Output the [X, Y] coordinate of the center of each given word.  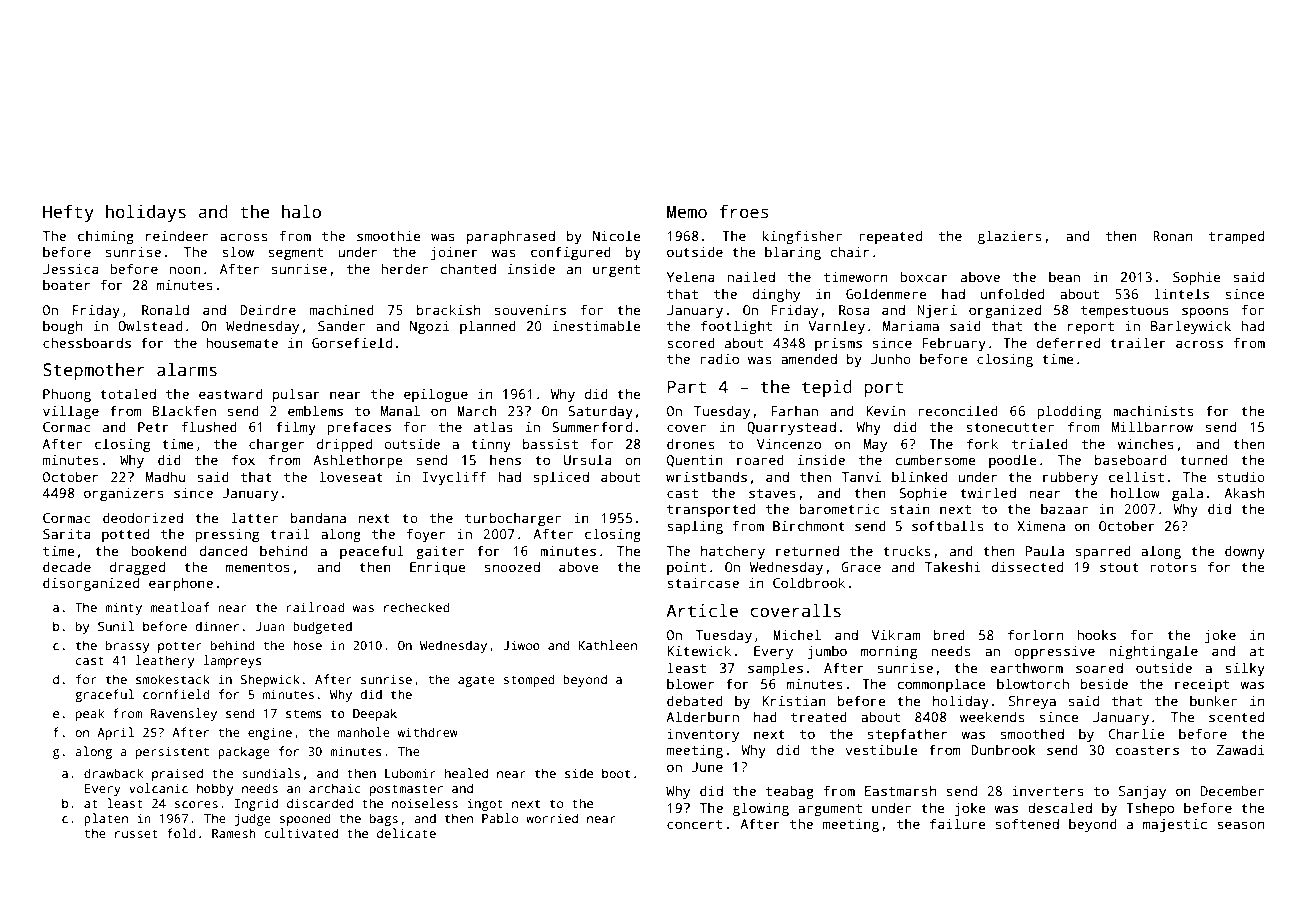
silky [1245, 669]
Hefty [68, 213]
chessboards [87, 342]
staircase [703, 582]
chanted [468, 268]
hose [307, 645]
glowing [761, 809]
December [1232, 790]
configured [571, 253]
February [954, 344]
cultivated [301, 833]
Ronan [1172, 236]
